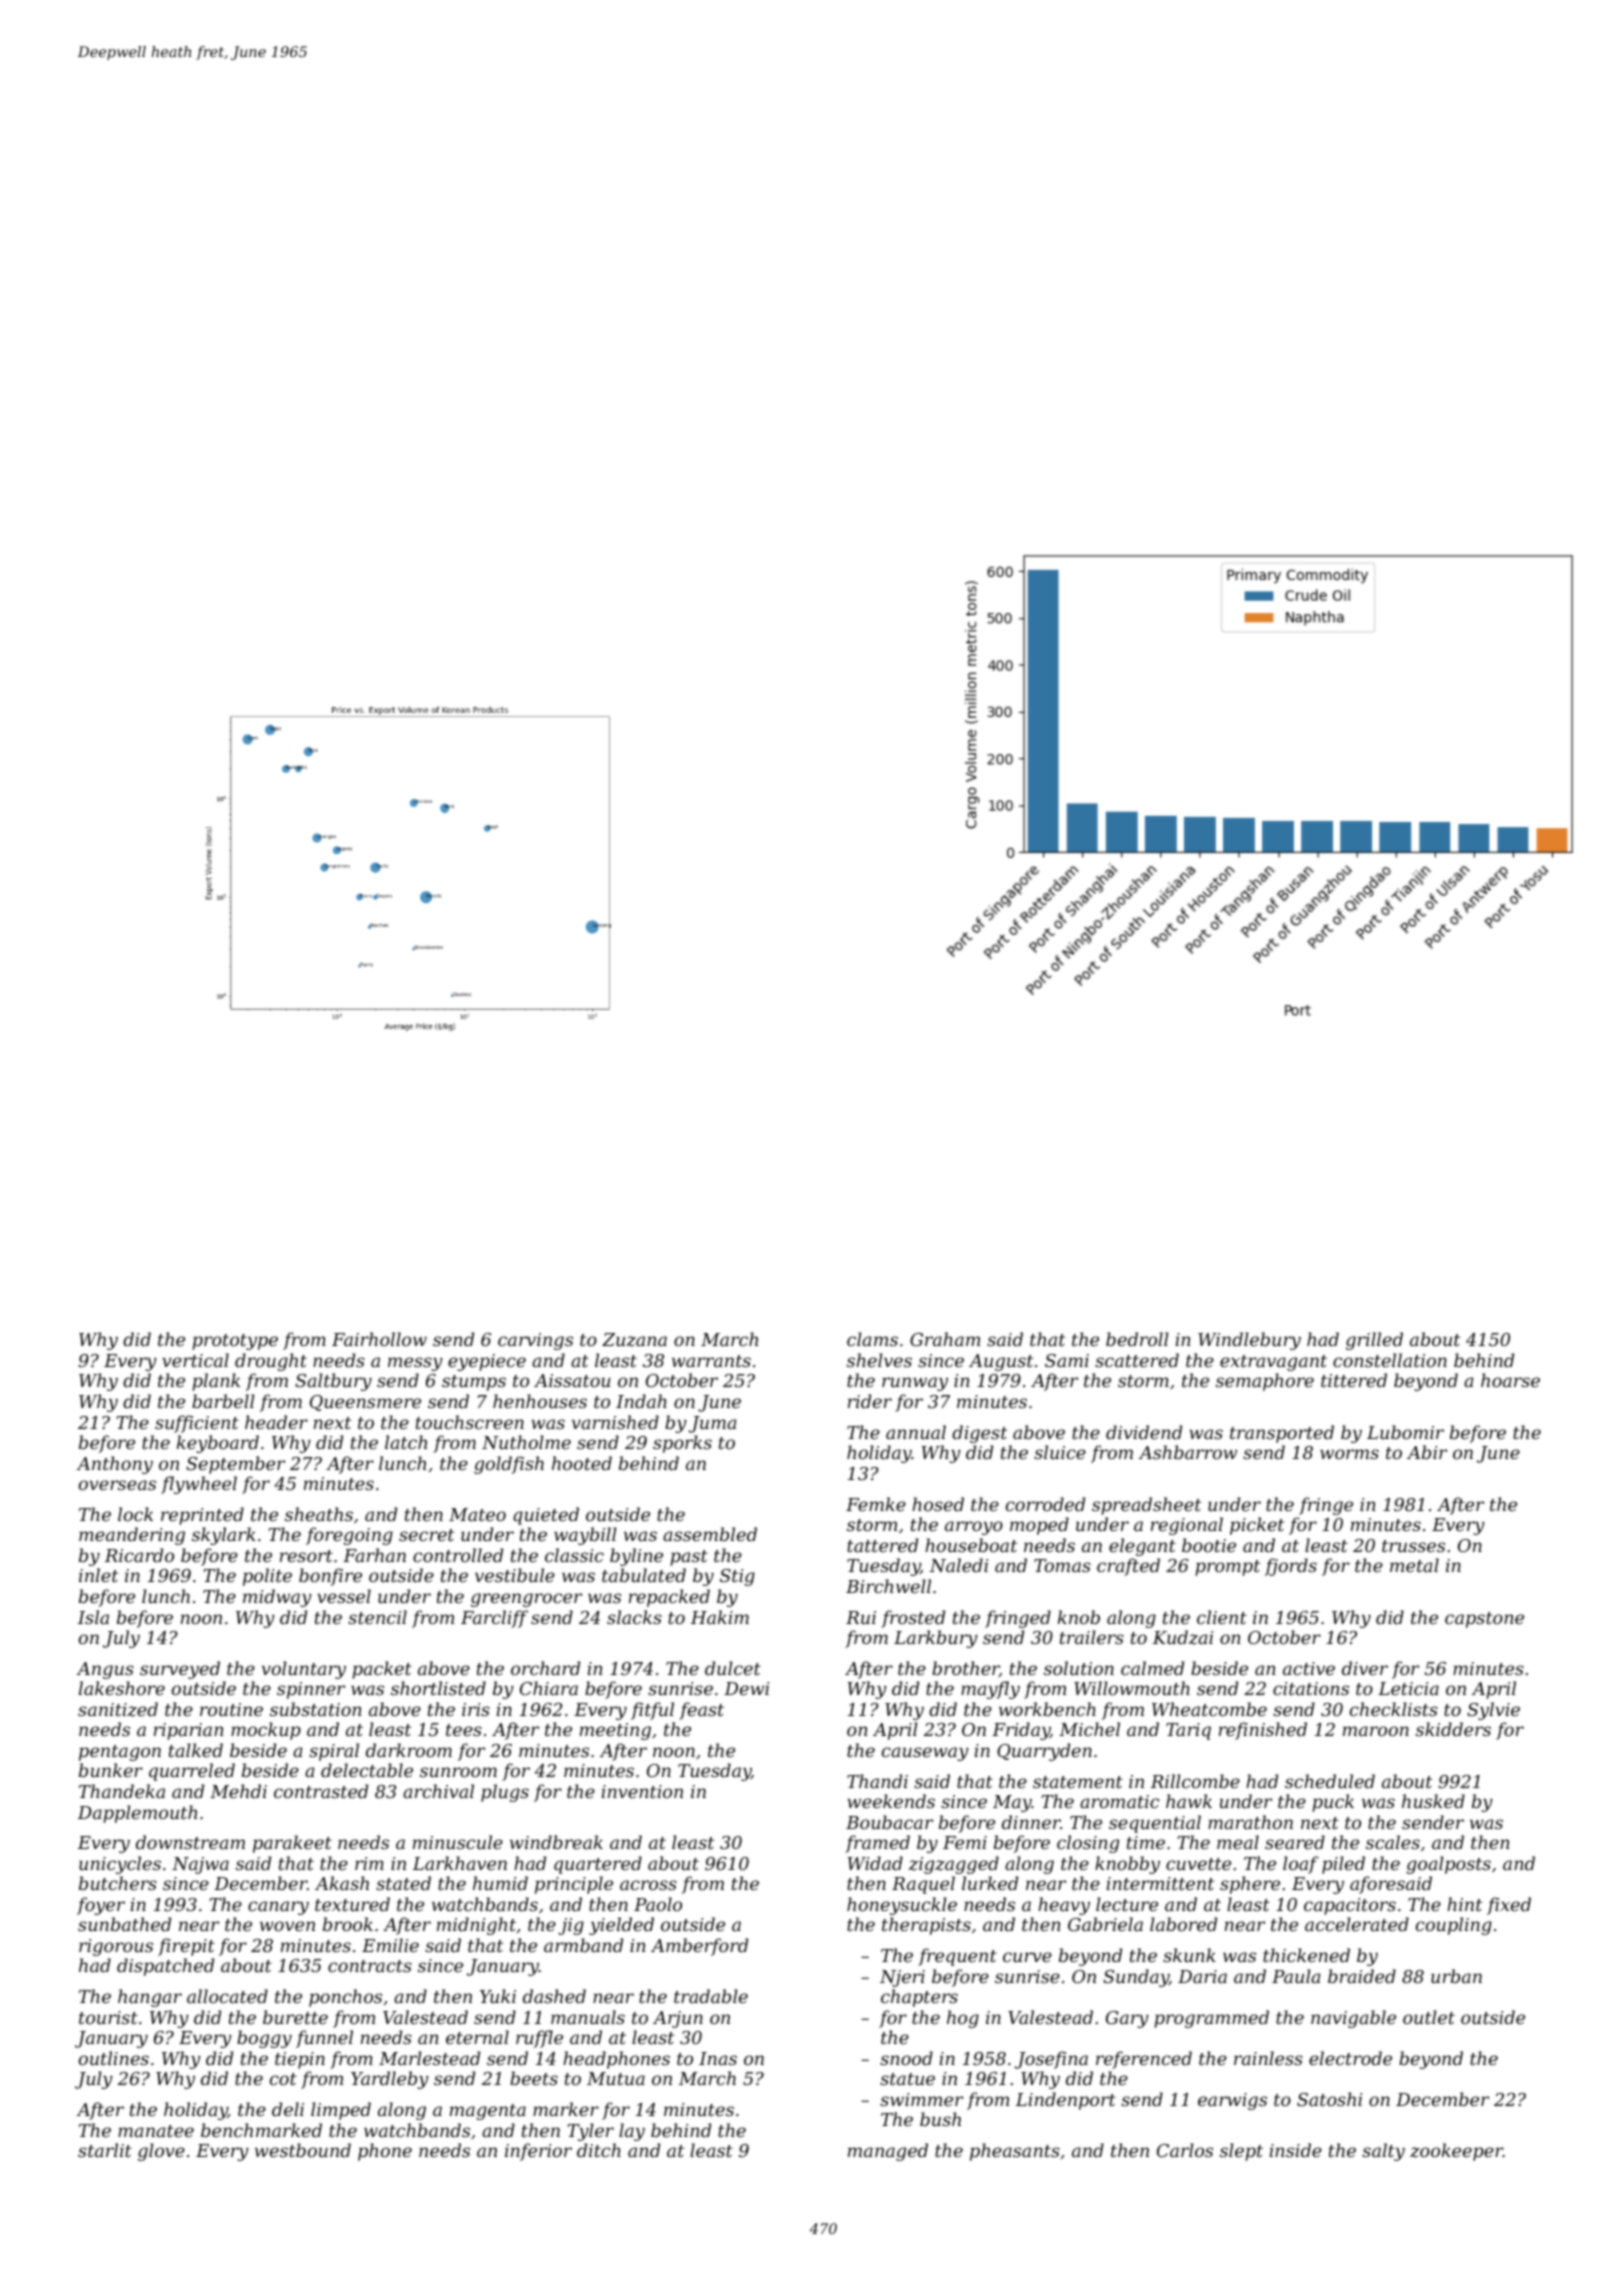 The height and width of the screenshot is (2292, 1620). What do you see at coordinates (870, 1401) in the screenshot?
I see `rider` at bounding box center [870, 1401].
